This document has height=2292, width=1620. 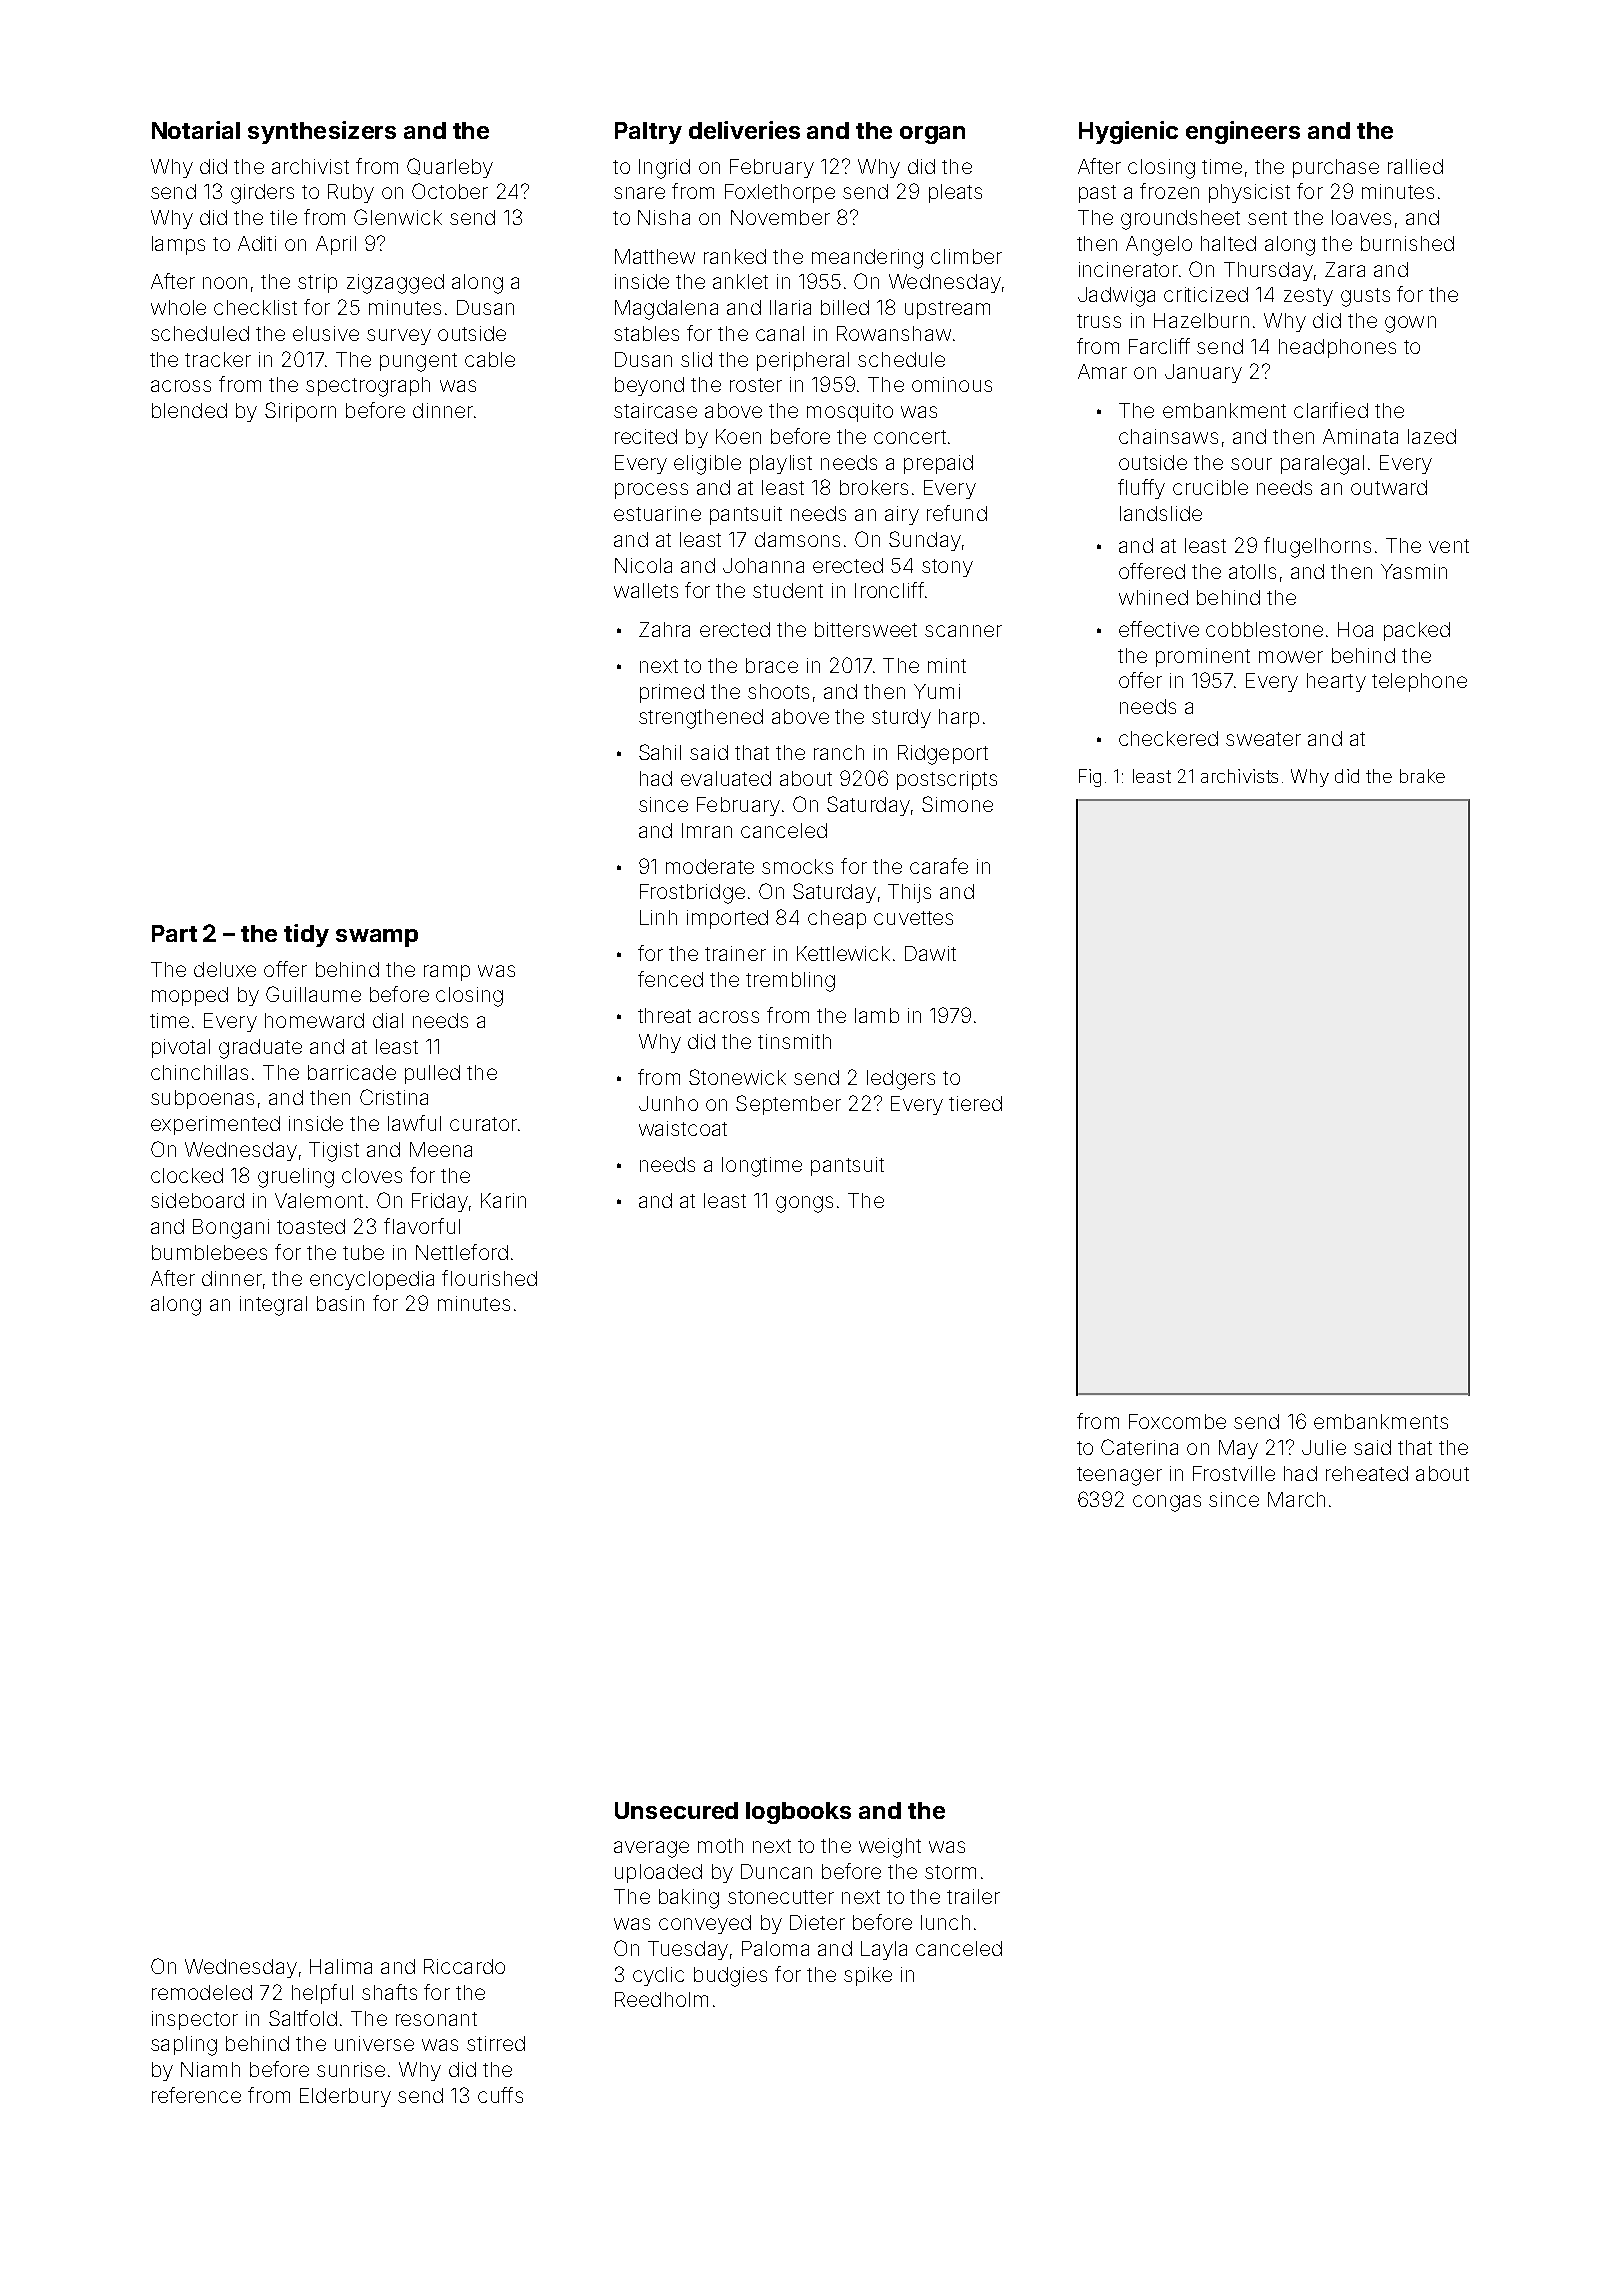 I want to click on Simone, so click(x=957, y=804).
